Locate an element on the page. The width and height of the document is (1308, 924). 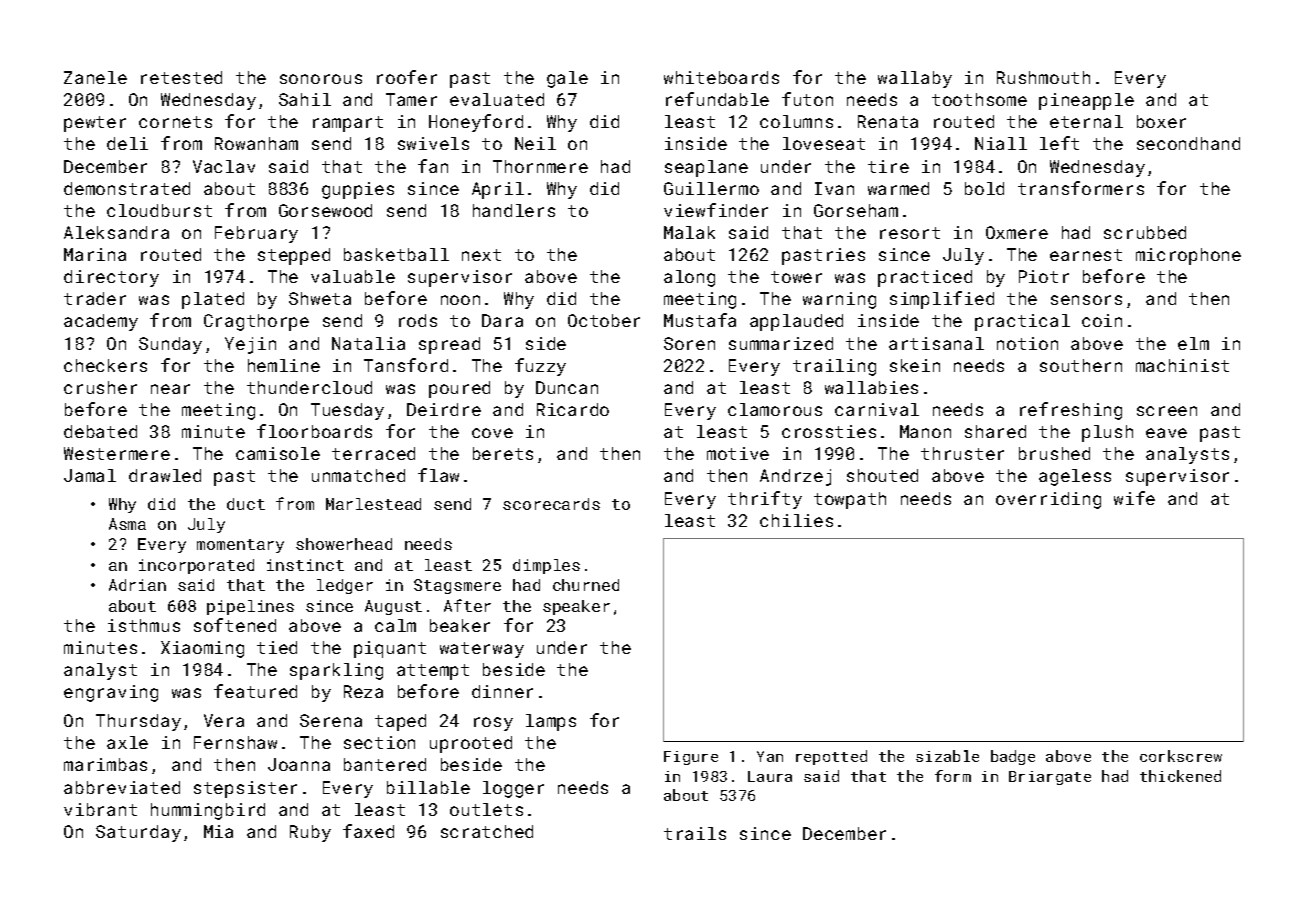
flaw is located at coordinates (438, 475).
